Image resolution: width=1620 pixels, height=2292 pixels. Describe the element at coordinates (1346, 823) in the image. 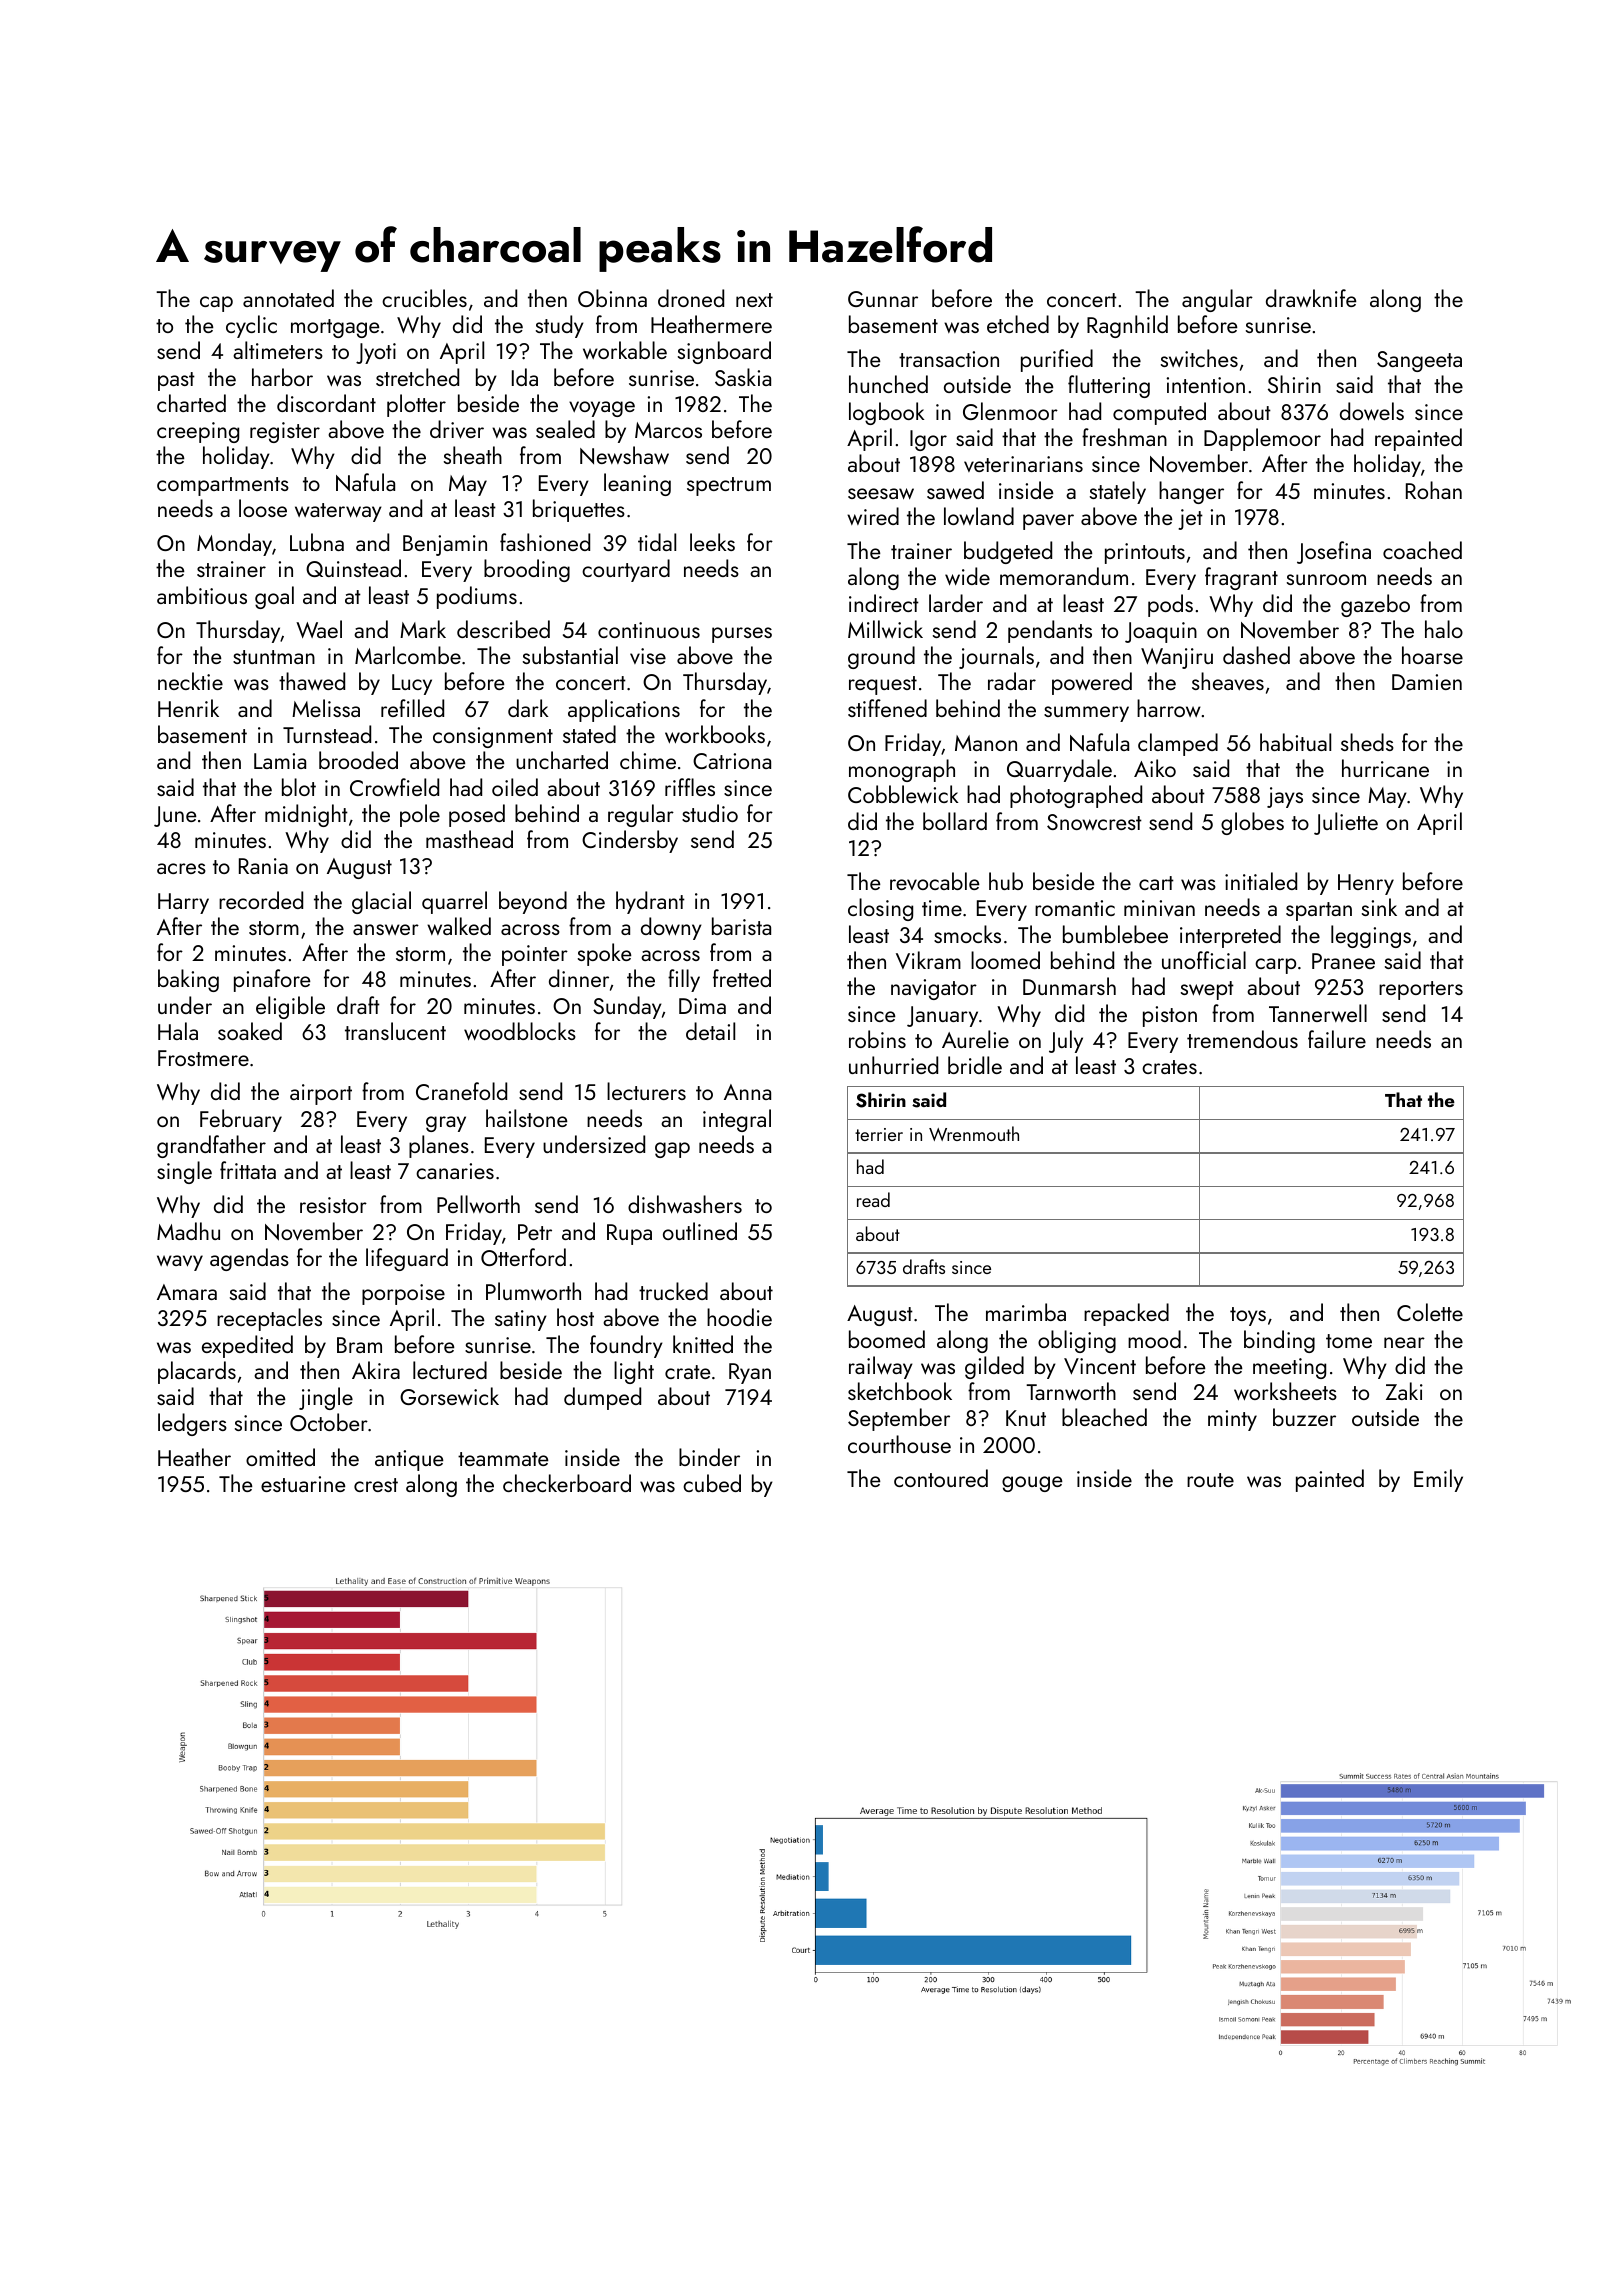

I see `Juliette` at that location.
